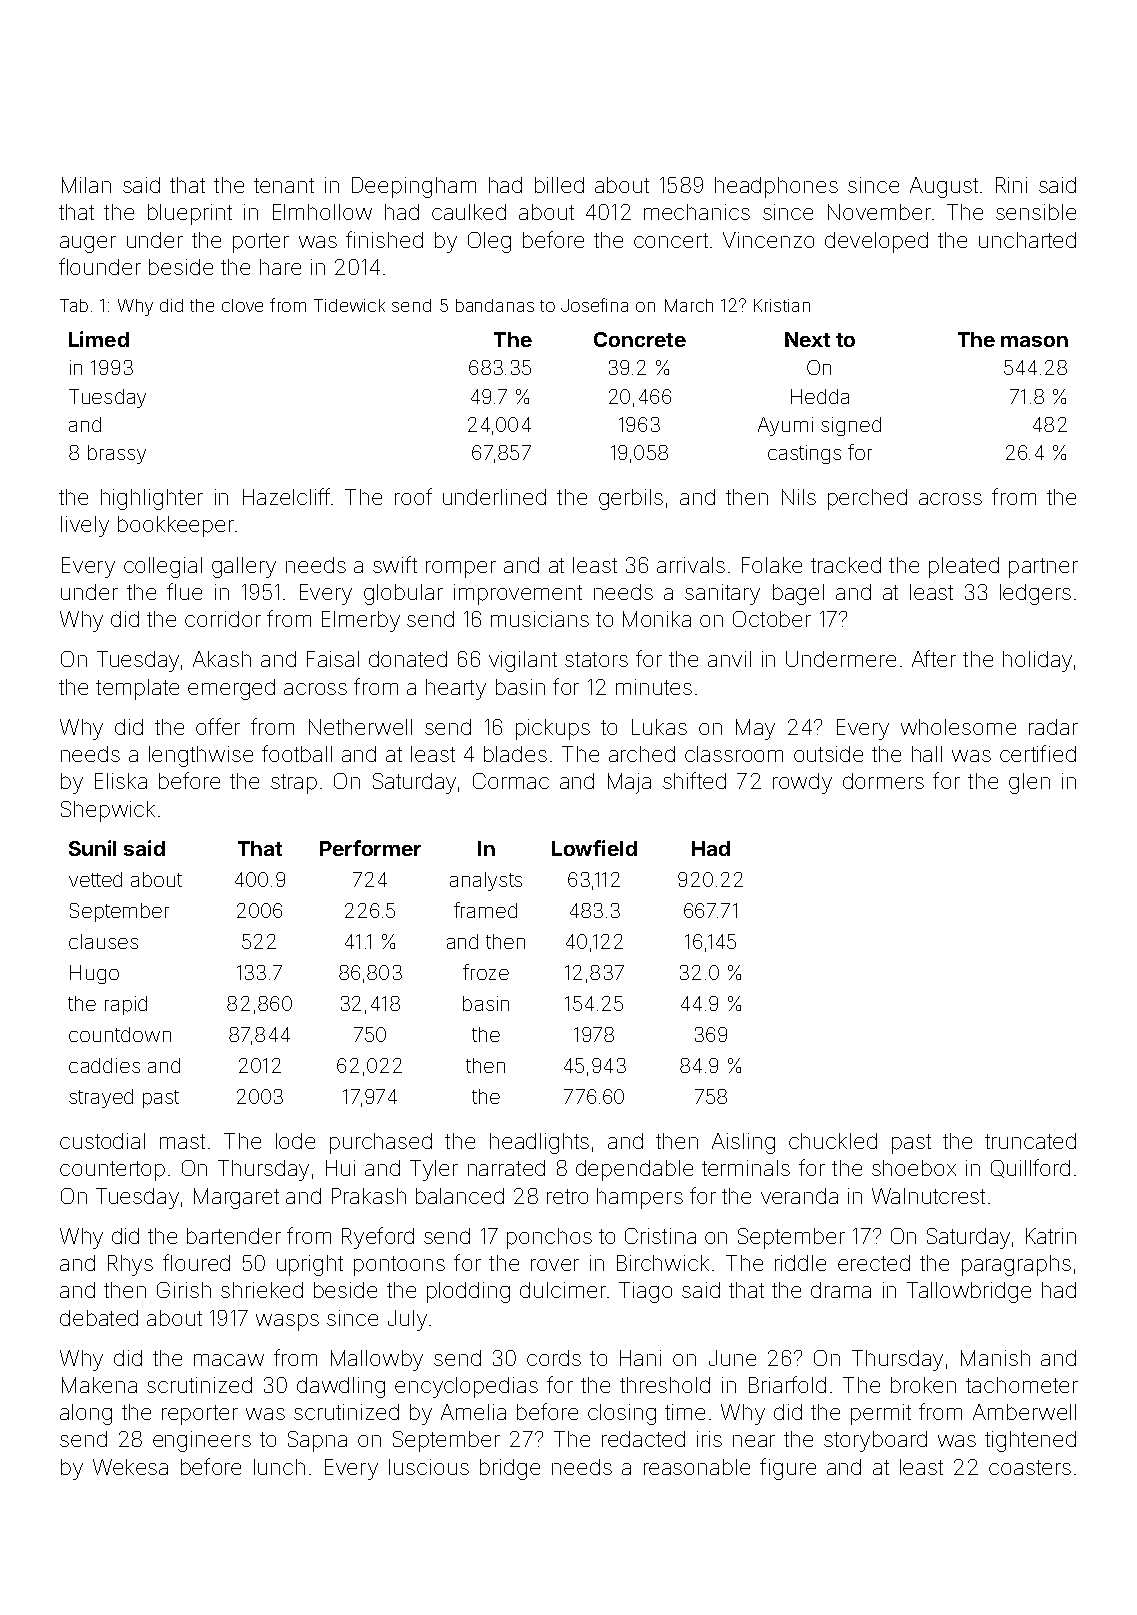  What do you see at coordinates (495, 305) in the image?
I see `bandanas` at bounding box center [495, 305].
